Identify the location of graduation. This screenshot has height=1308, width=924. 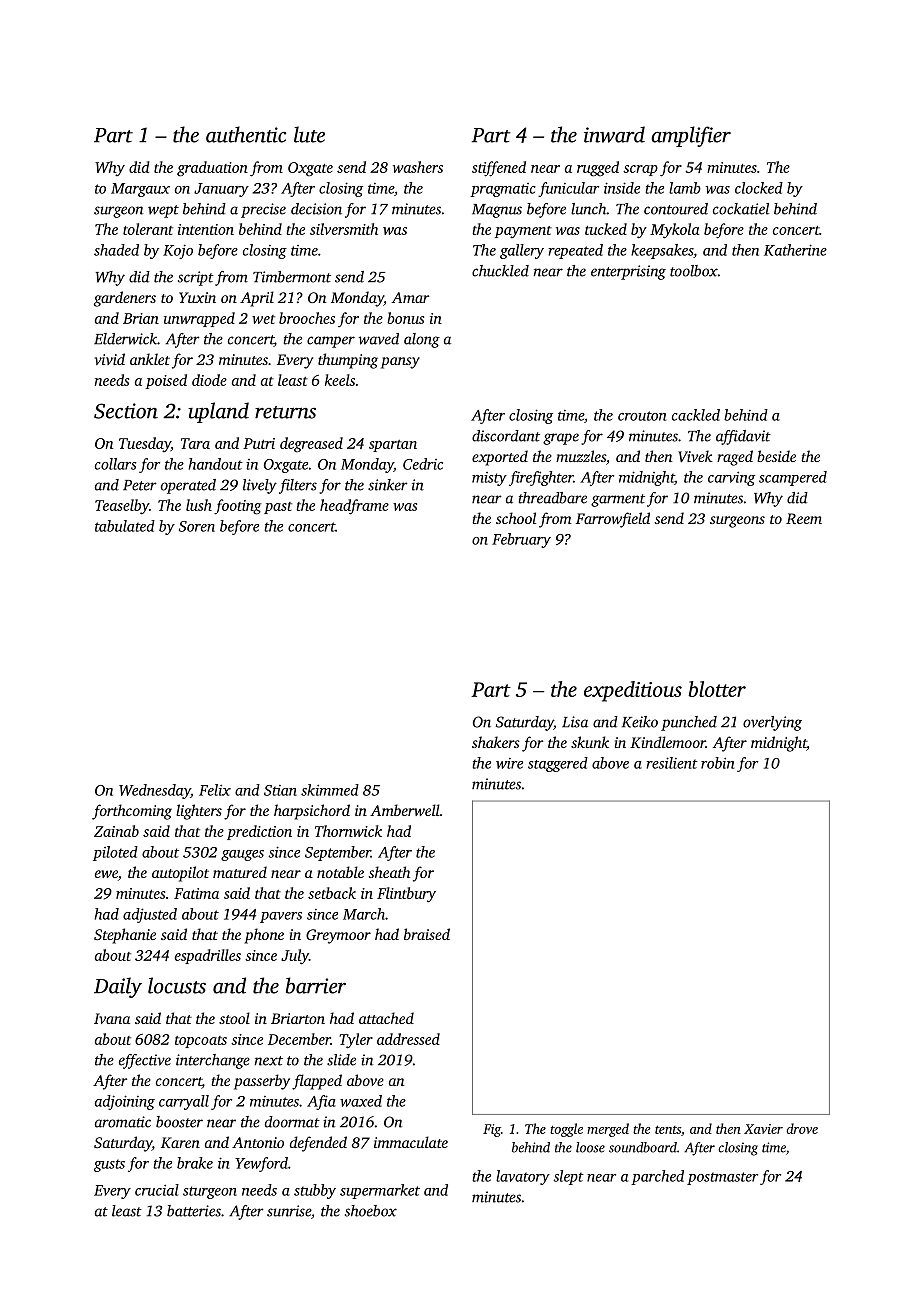
(212, 169).
